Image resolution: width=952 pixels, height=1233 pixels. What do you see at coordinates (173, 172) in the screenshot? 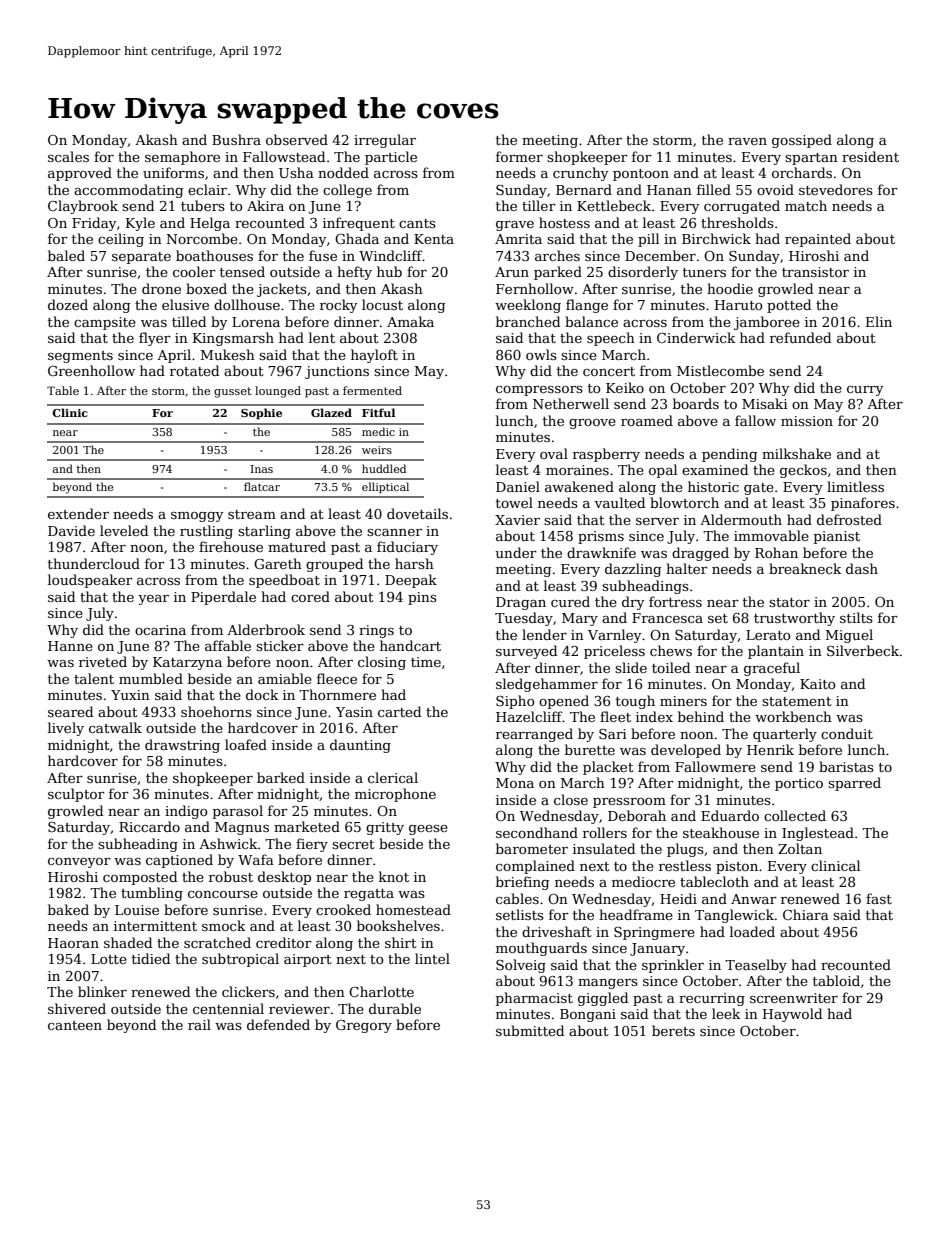
I see `uniforms` at bounding box center [173, 172].
